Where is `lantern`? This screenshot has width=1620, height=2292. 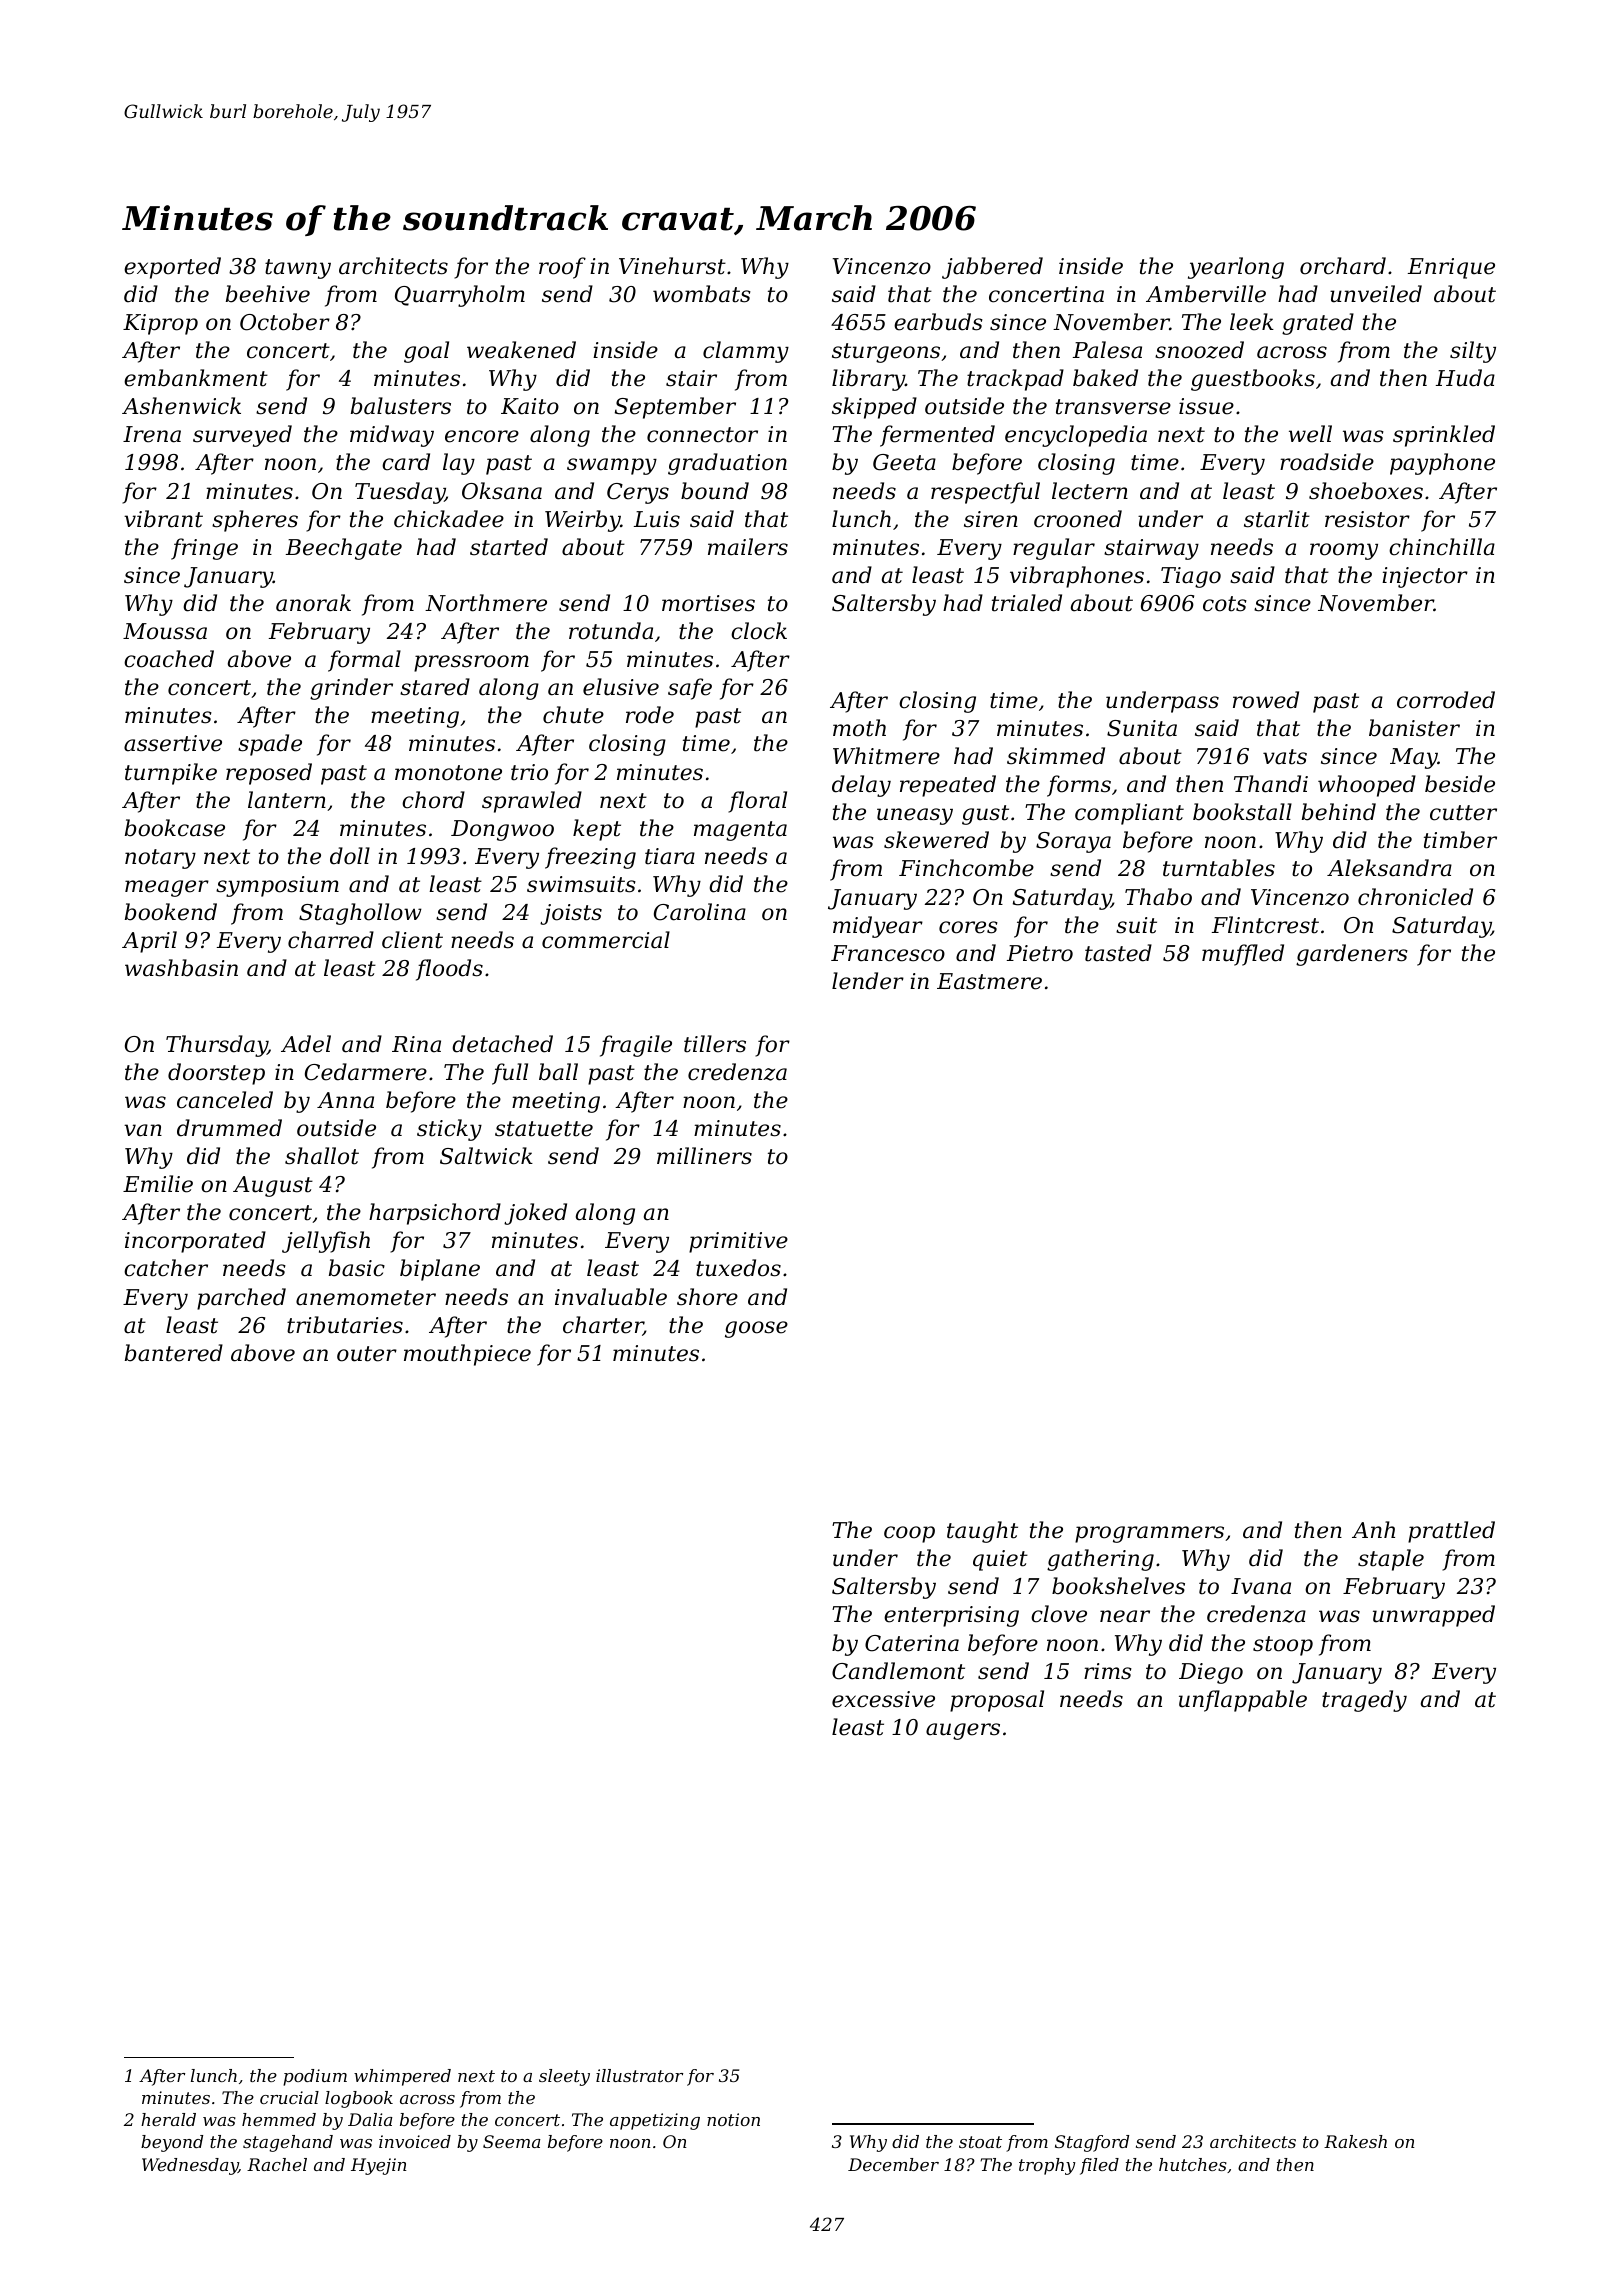 lantern is located at coordinates (287, 800).
